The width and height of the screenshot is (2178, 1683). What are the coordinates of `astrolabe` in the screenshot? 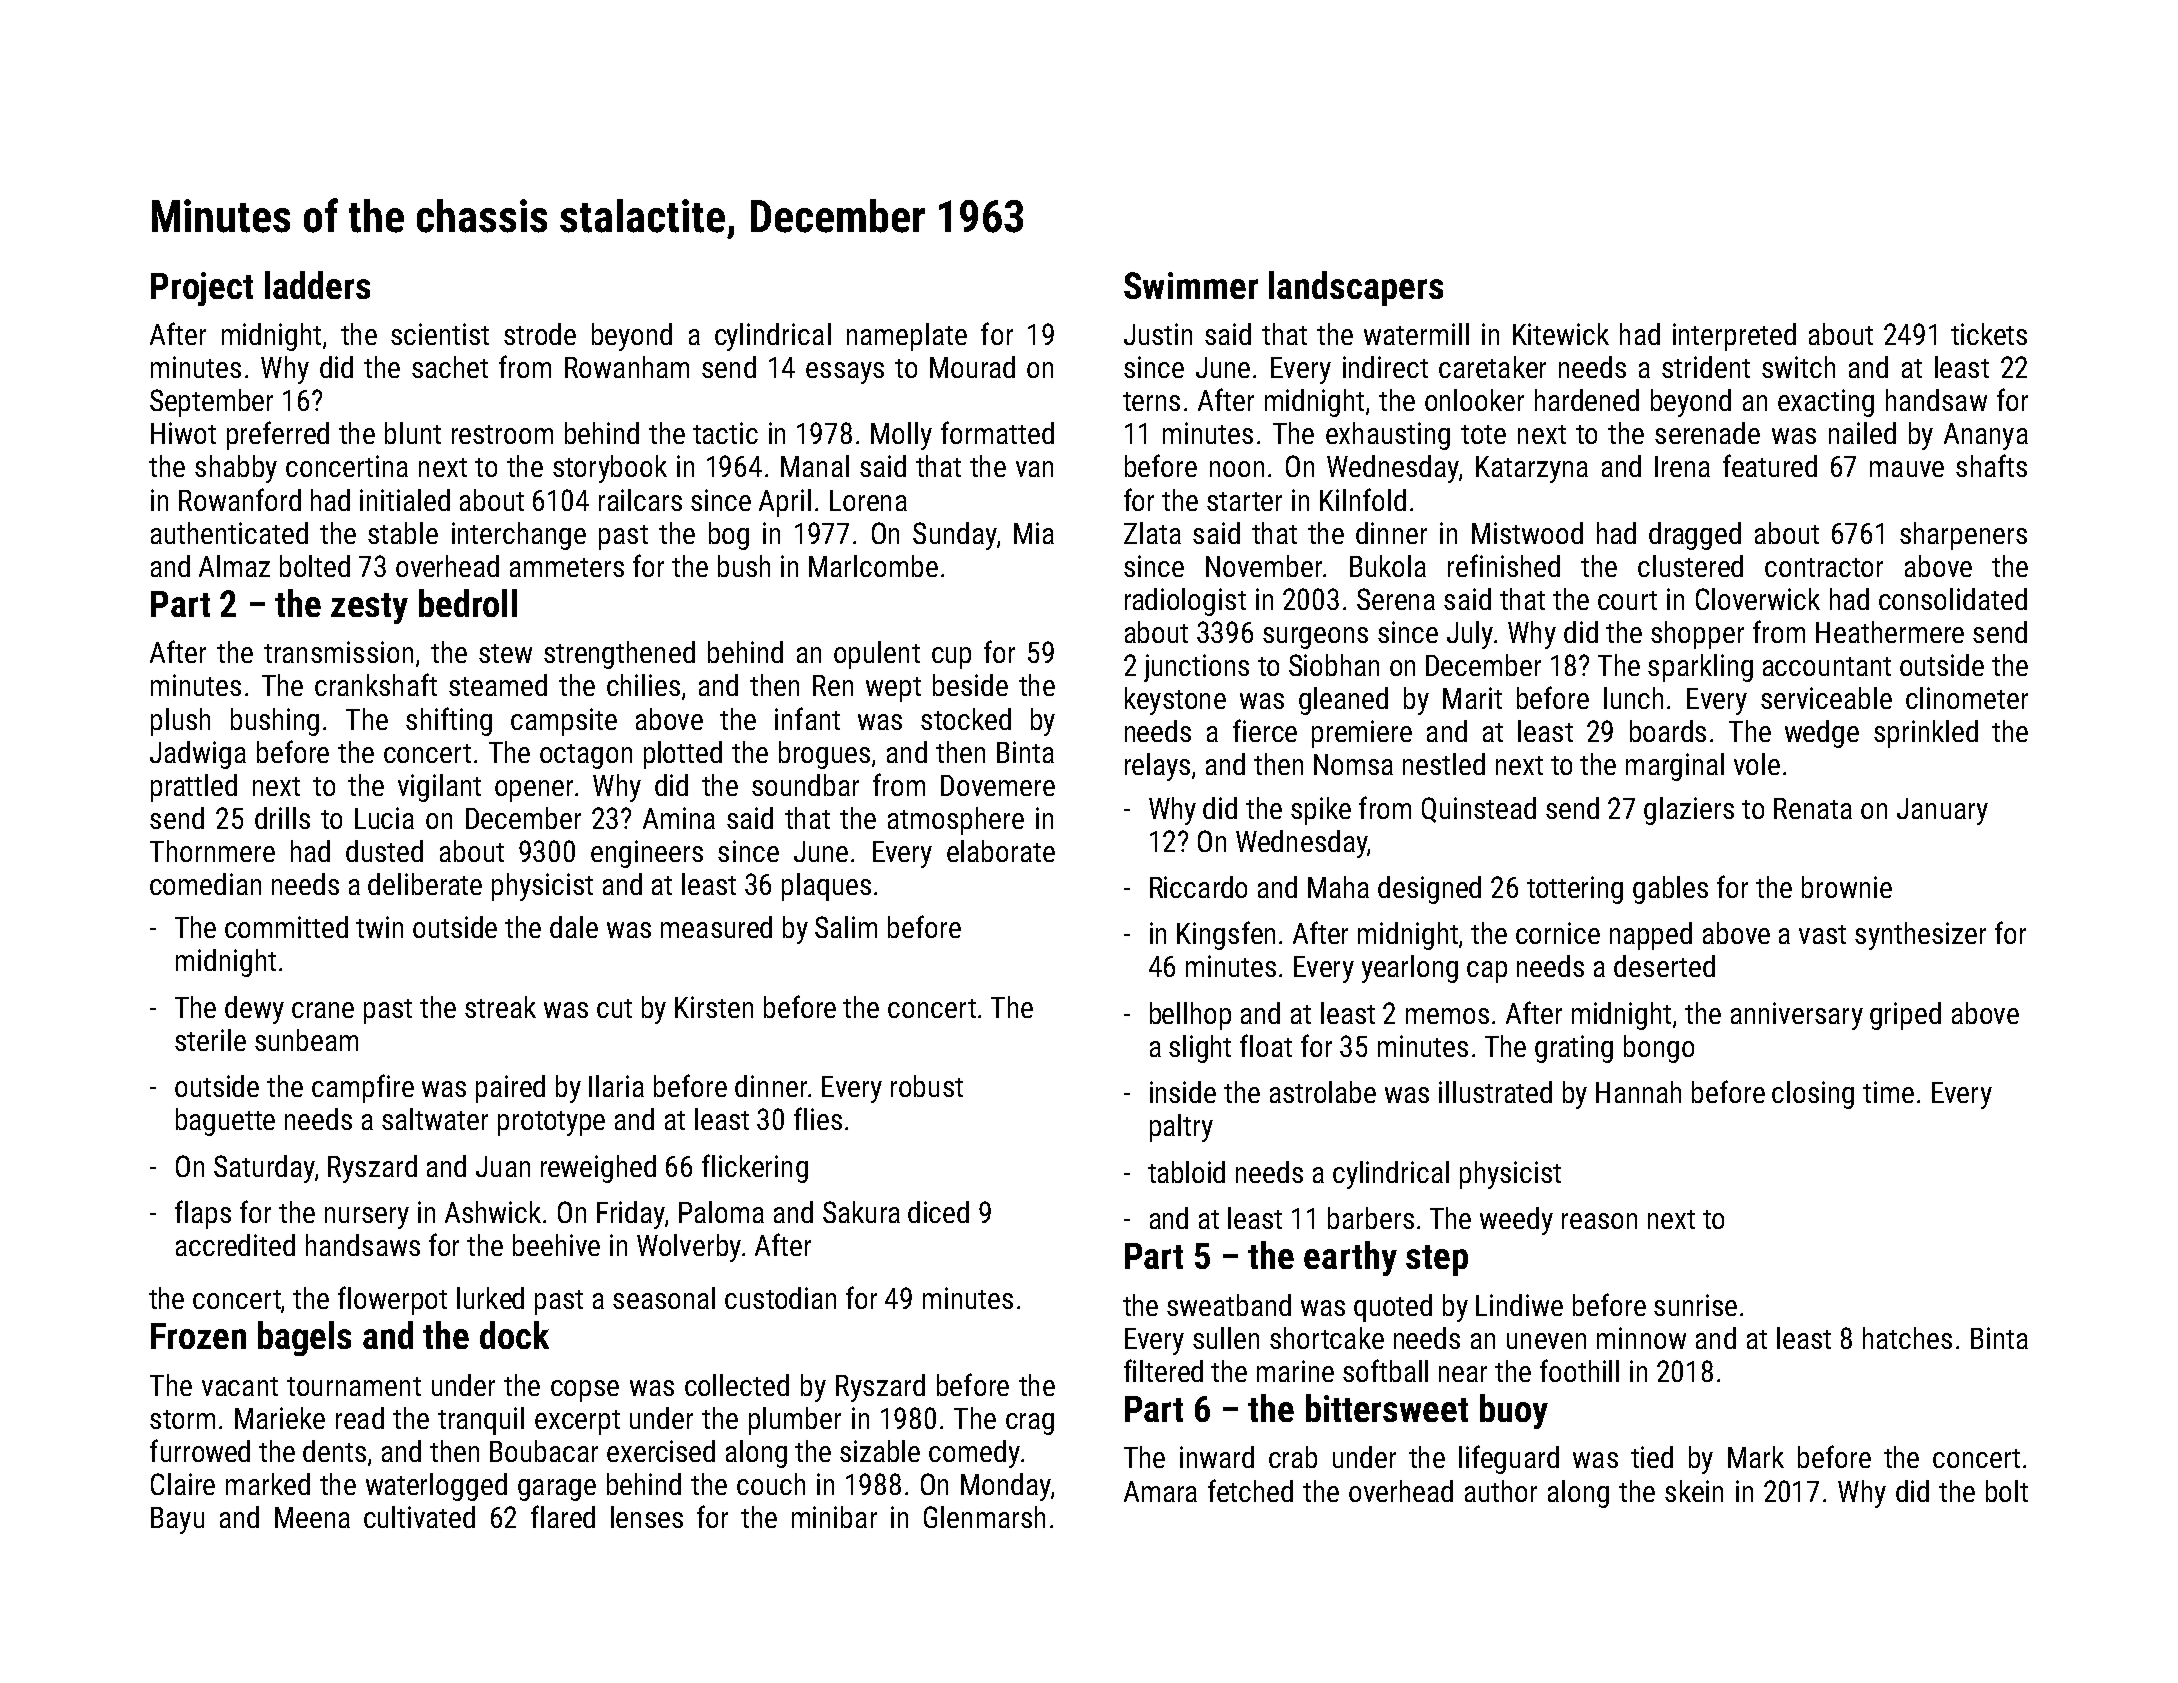 It's located at (1323, 1092).
